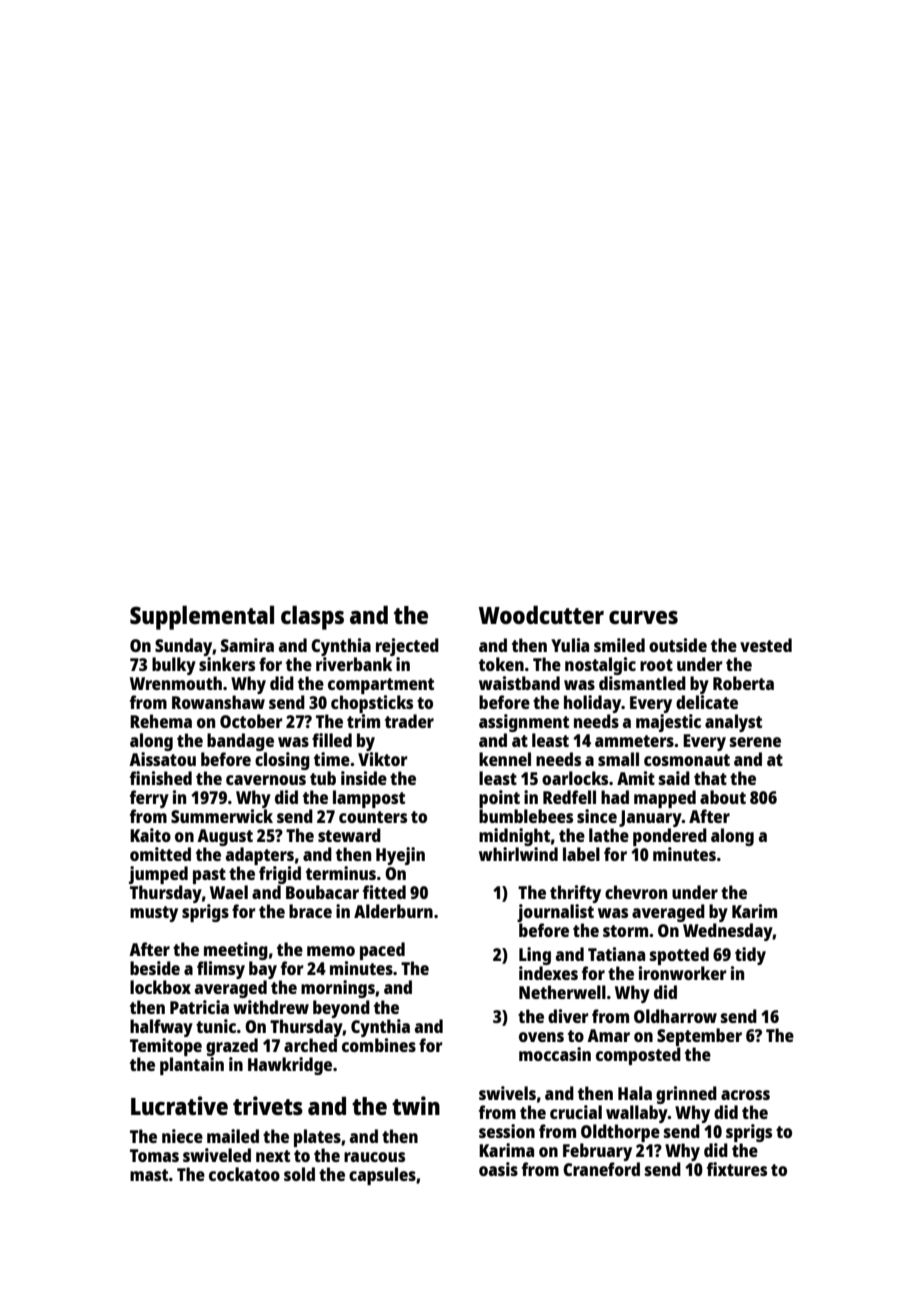 This document has height=1311, width=924. What do you see at coordinates (290, 1066) in the document?
I see `Hawkridge` at bounding box center [290, 1066].
